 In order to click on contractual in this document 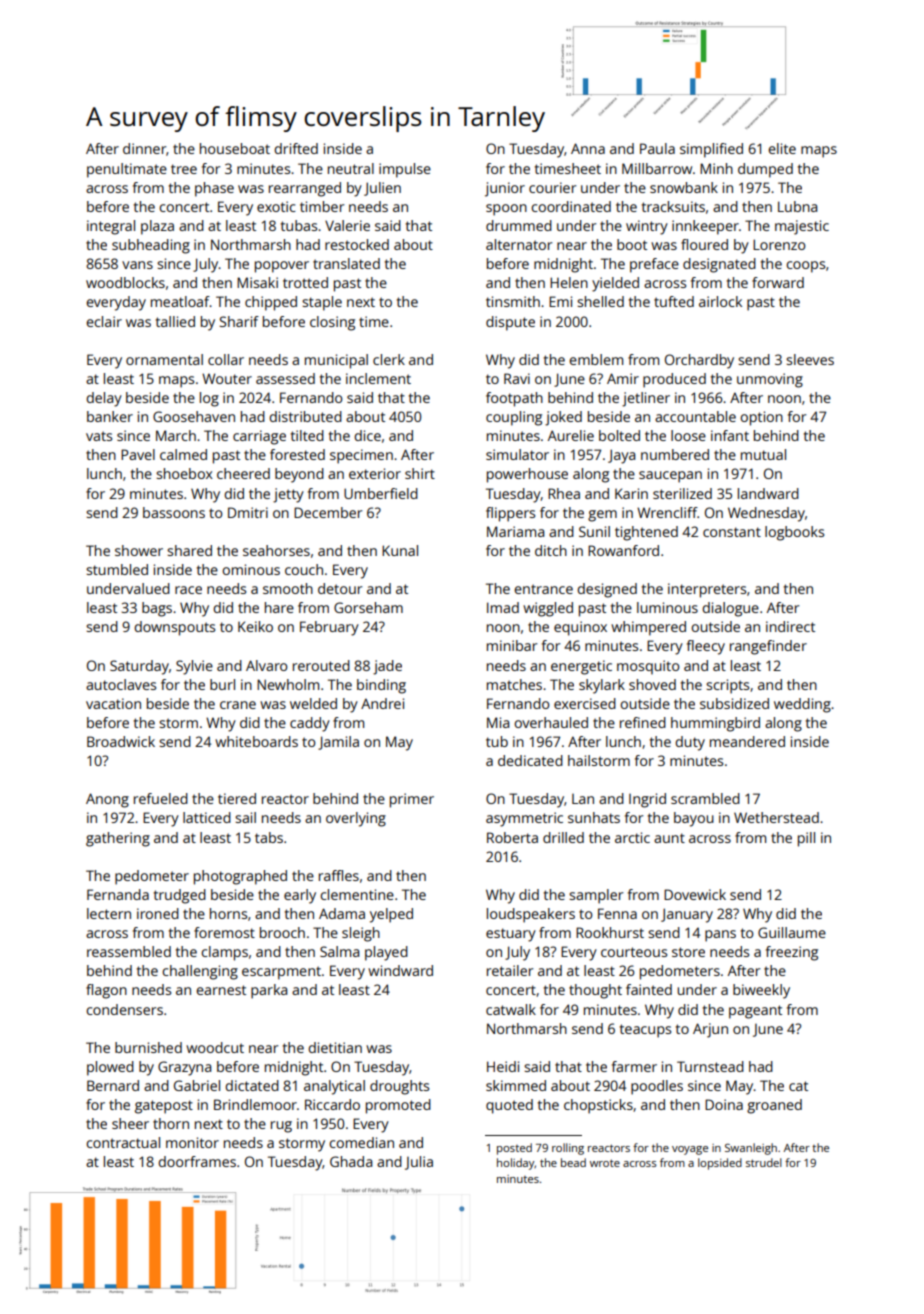, I will do `click(123, 1142)`.
